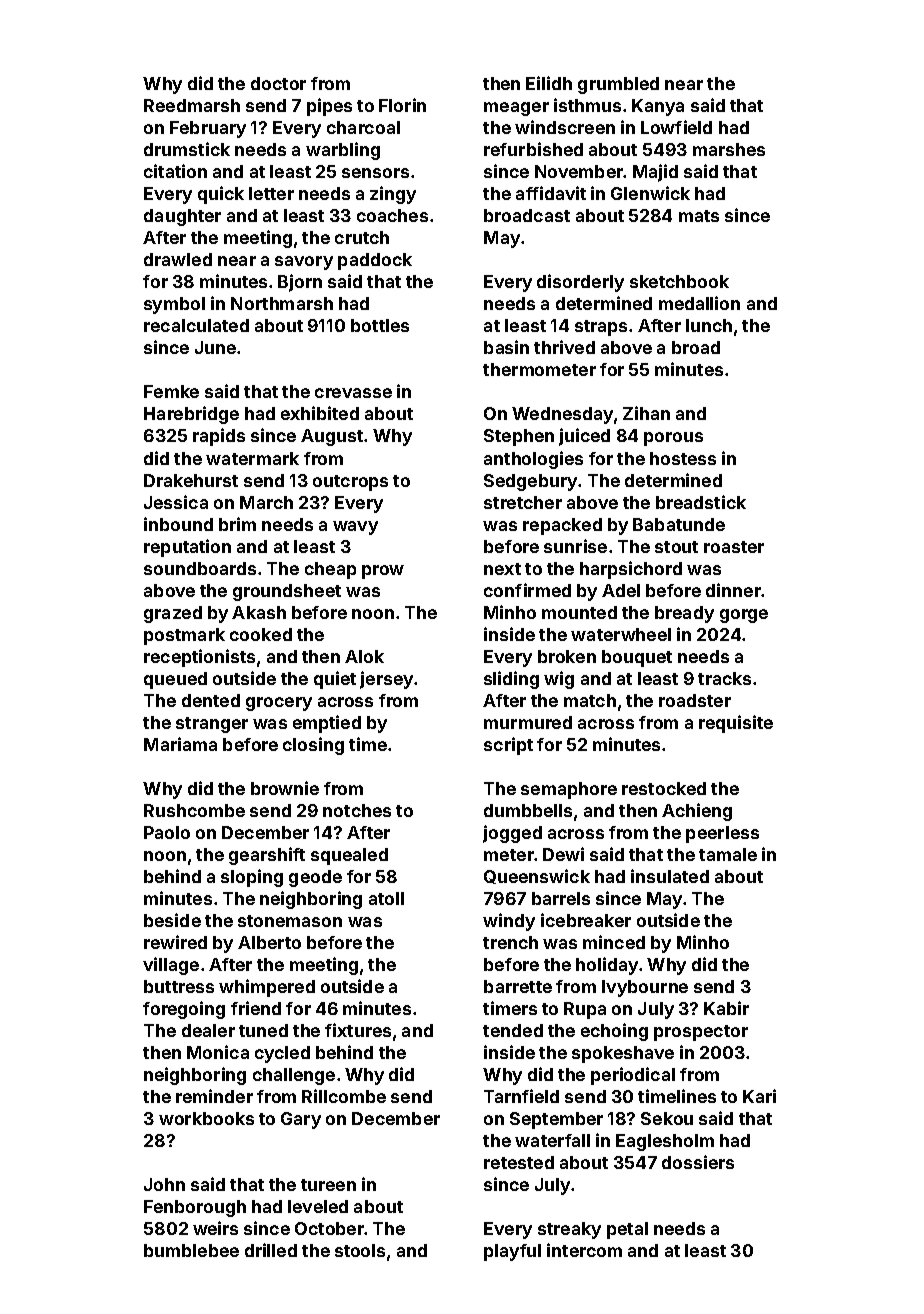 The height and width of the page is (1314, 924). Describe the element at coordinates (315, 878) in the page. I see `geode` at that location.
